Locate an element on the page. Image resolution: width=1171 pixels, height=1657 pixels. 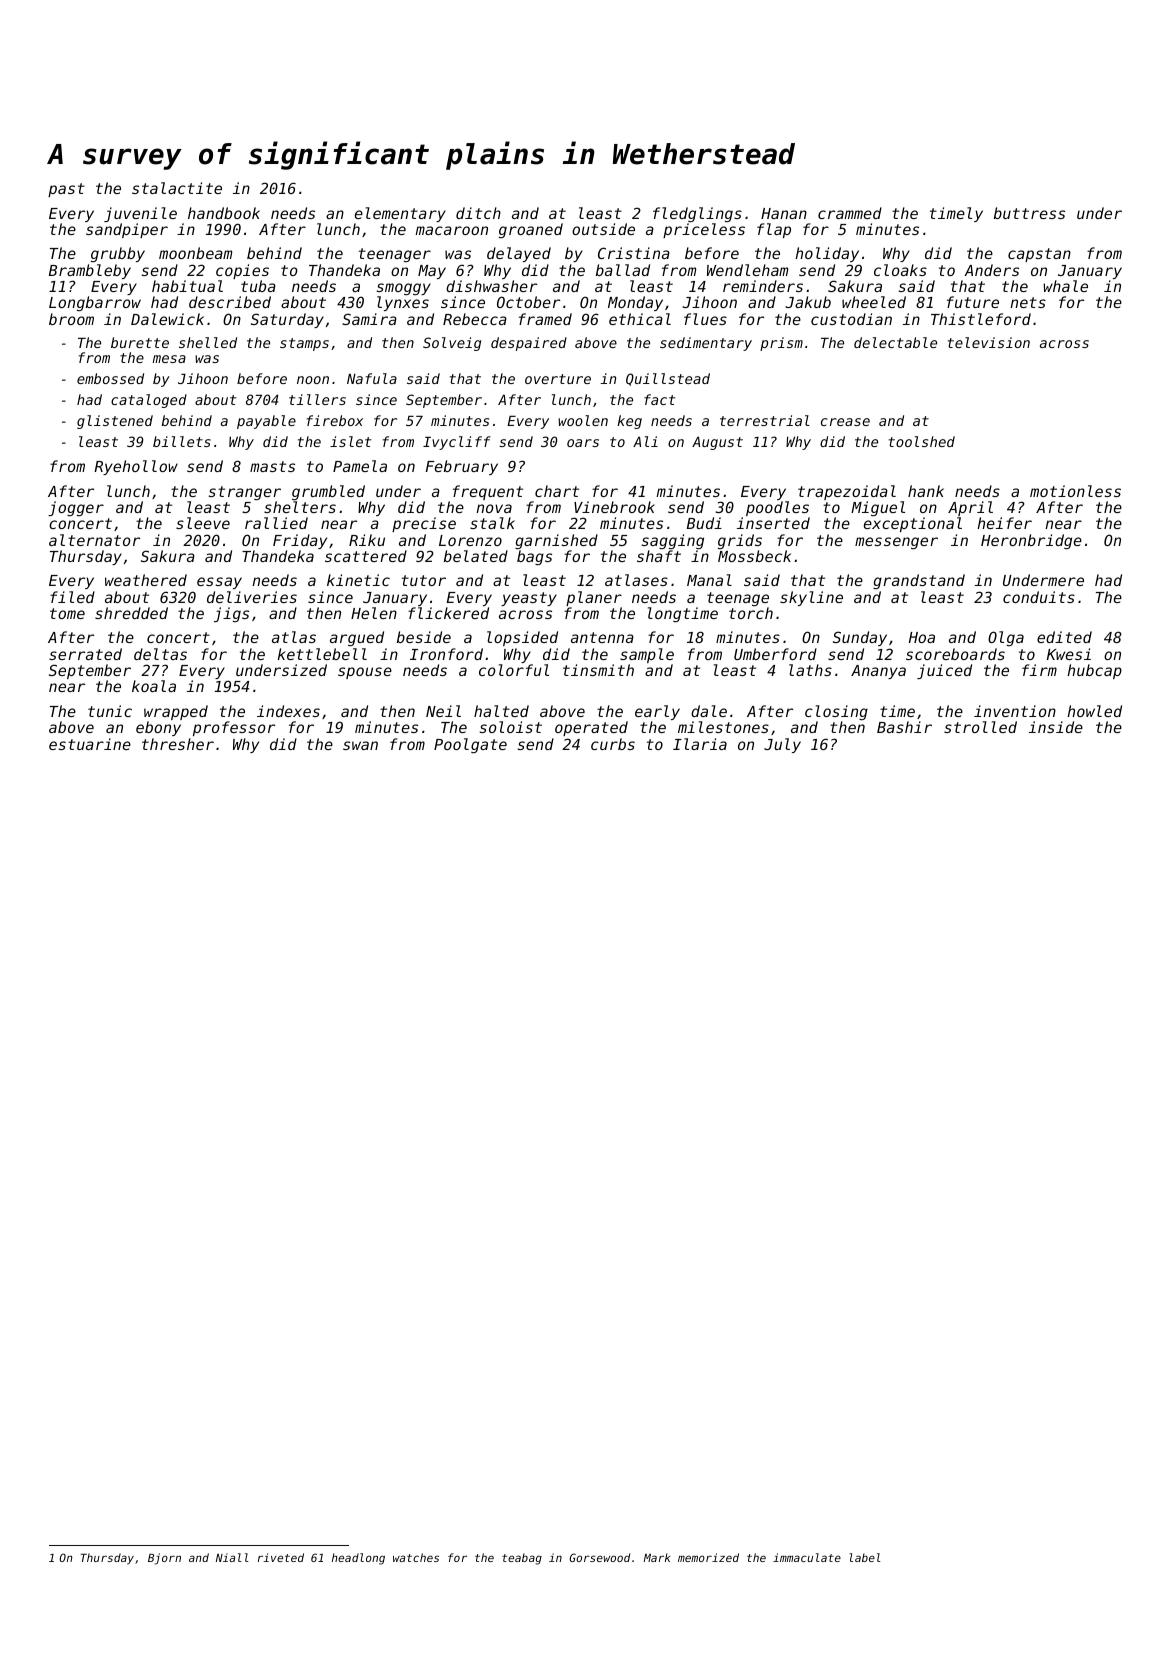
Bjorn is located at coordinates (164, 1559).
